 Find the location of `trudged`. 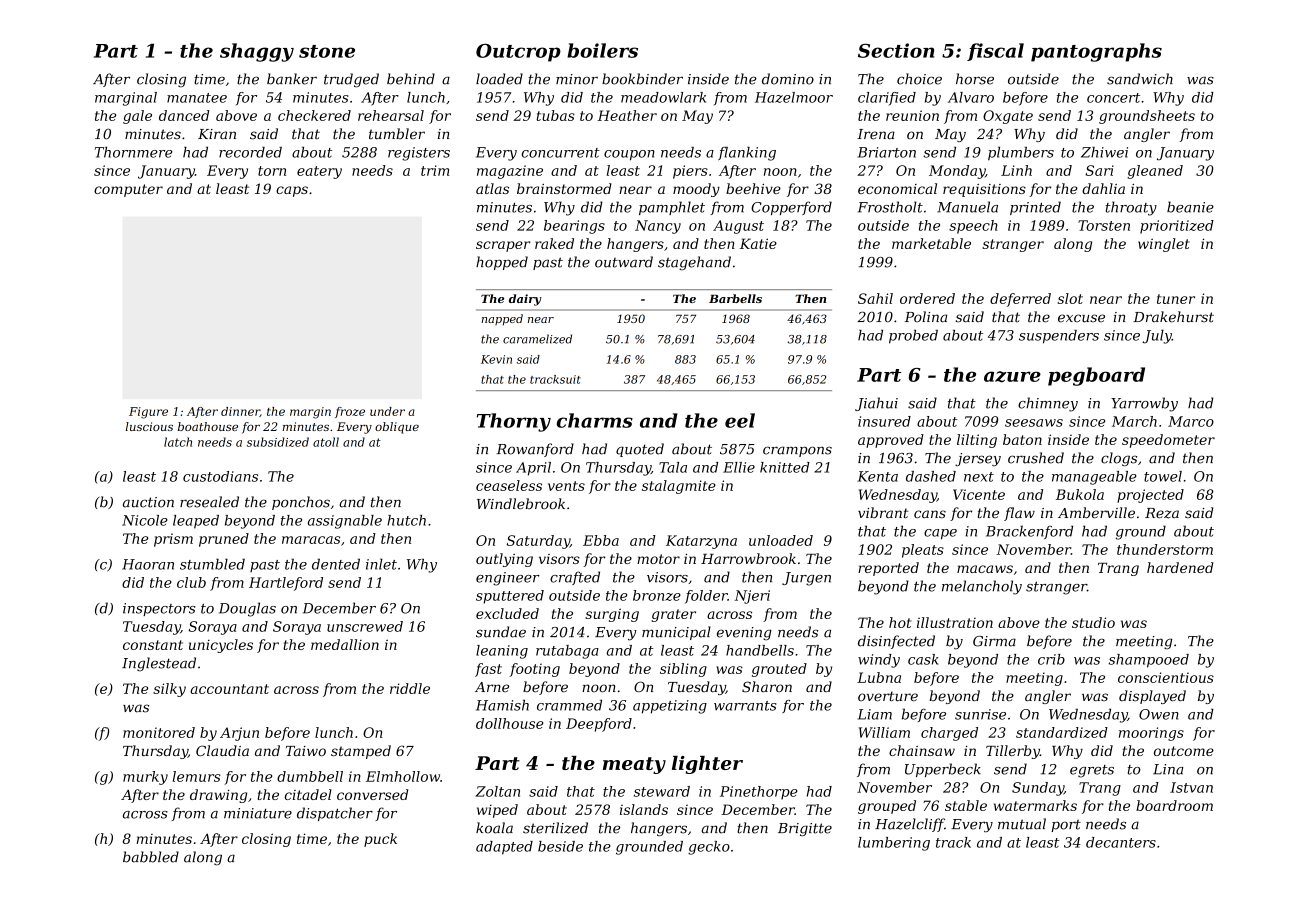

trudged is located at coordinates (351, 80).
